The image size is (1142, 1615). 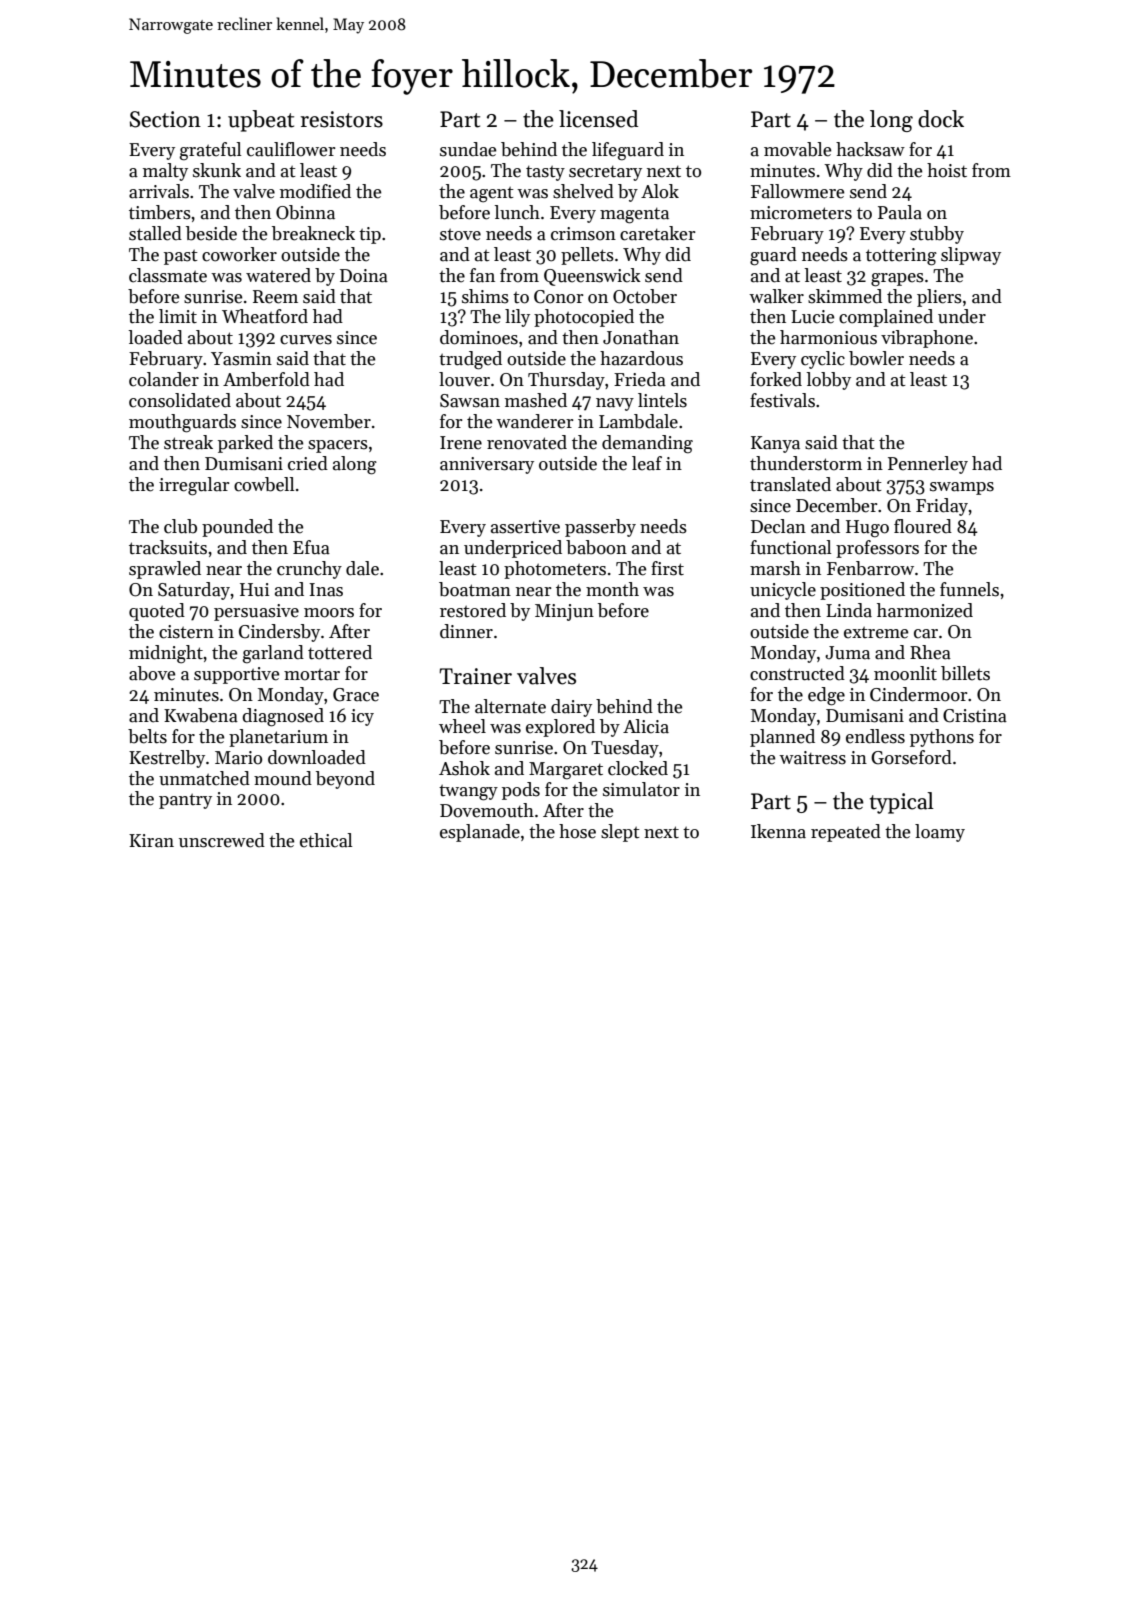 What do you see at coordinates (480, 833) in the screenshot?
I see `esplanade` at bounding box center [480, 833].
